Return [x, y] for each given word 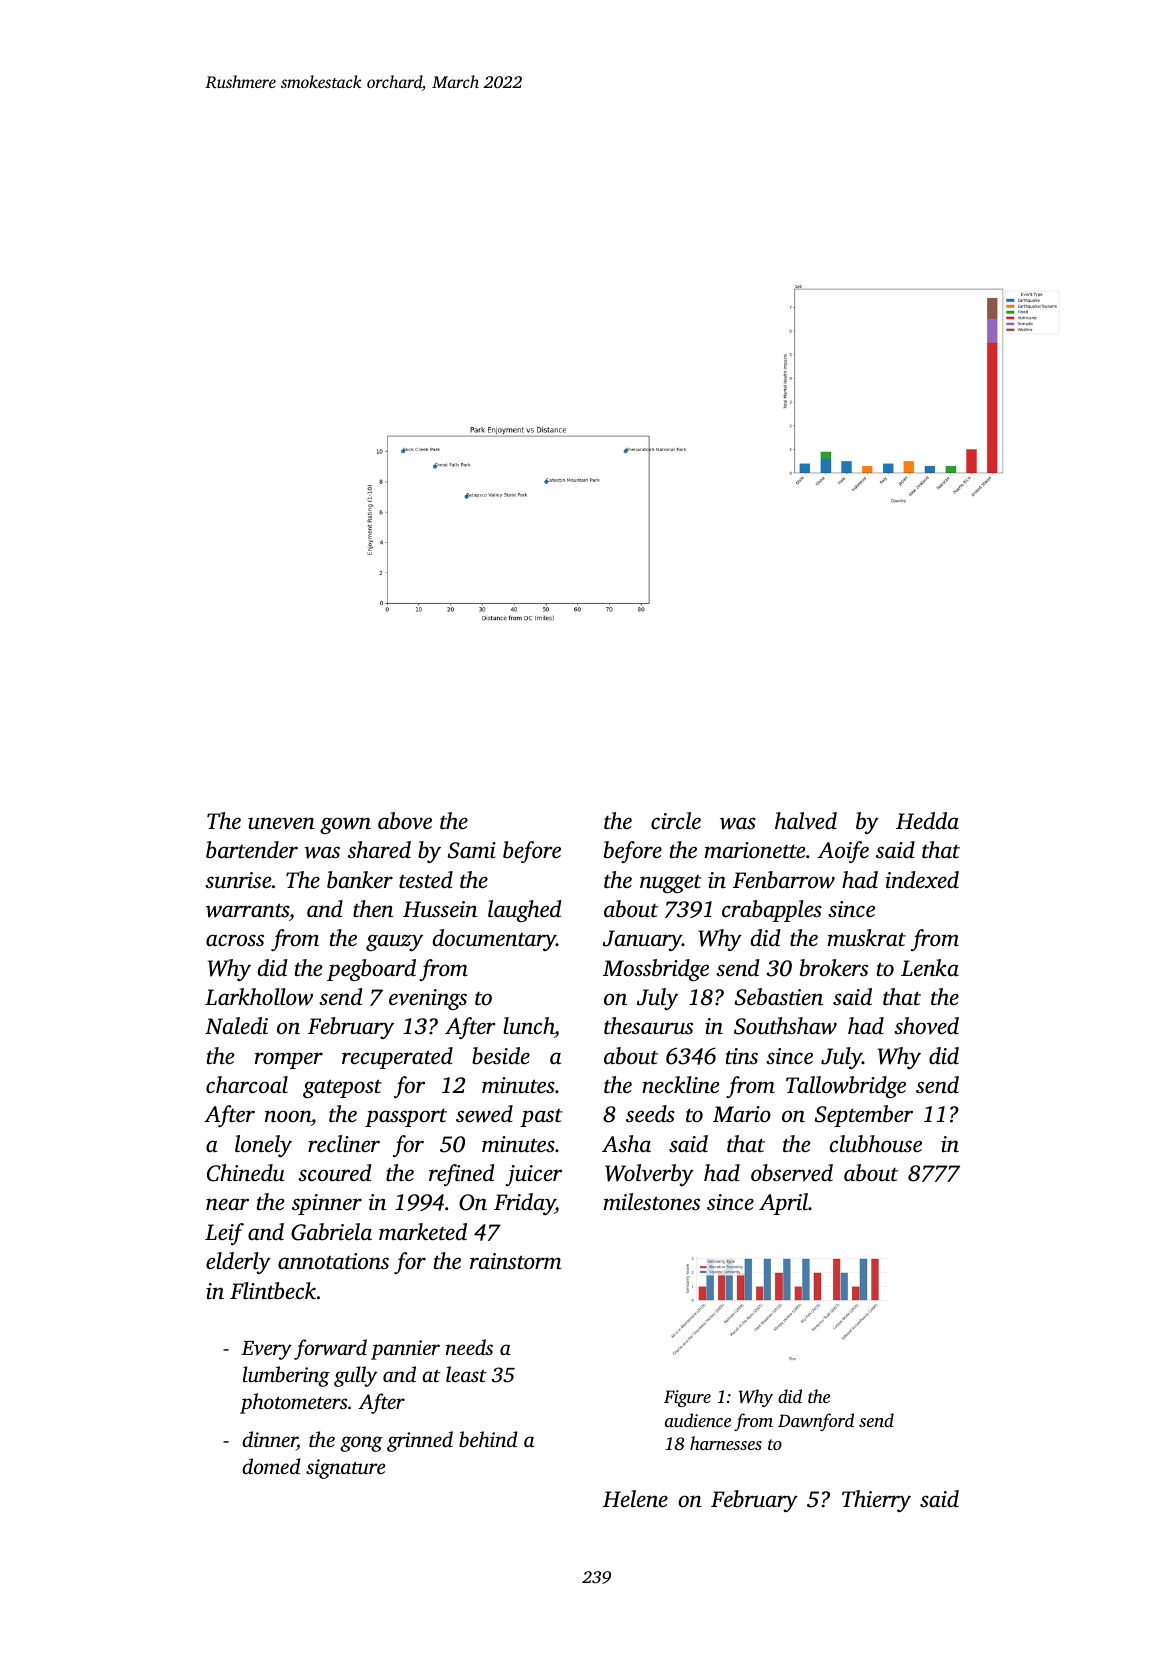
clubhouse [876, 1144]
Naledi [236, 1026]
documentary [494, 940]
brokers [834, 968]
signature [345, 1469]
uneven [281, 823]
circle [676, 821]
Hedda [927, 821]
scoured [335, 1173]
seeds [650, 1114]
